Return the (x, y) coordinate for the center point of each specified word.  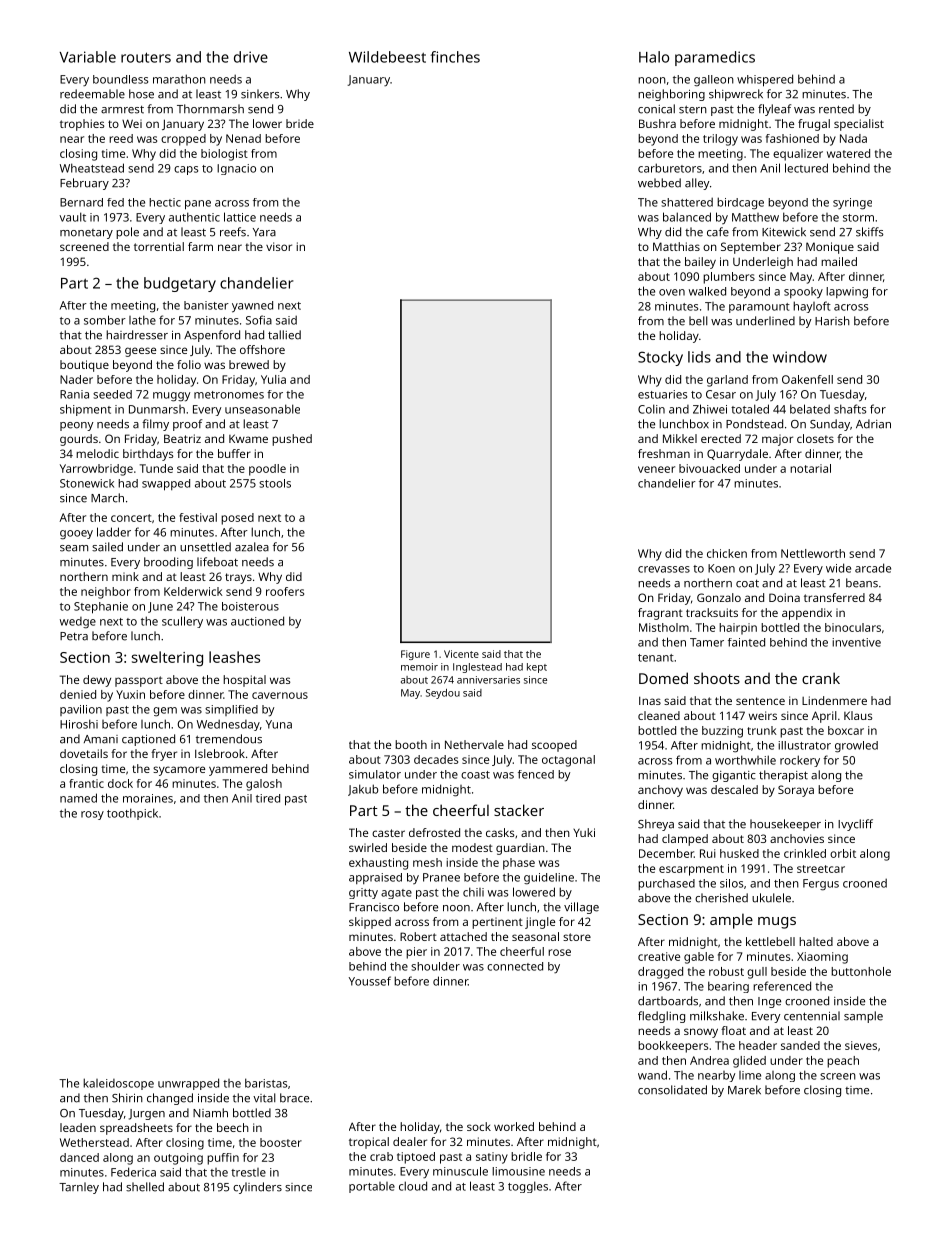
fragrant (660, 614)
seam (74, 548)
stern (693, 109)
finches (455, 57)
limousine (518, 1171)
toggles (528, 1187)
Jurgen (147, 1114)
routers (146, 57)
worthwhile (745, 760)
